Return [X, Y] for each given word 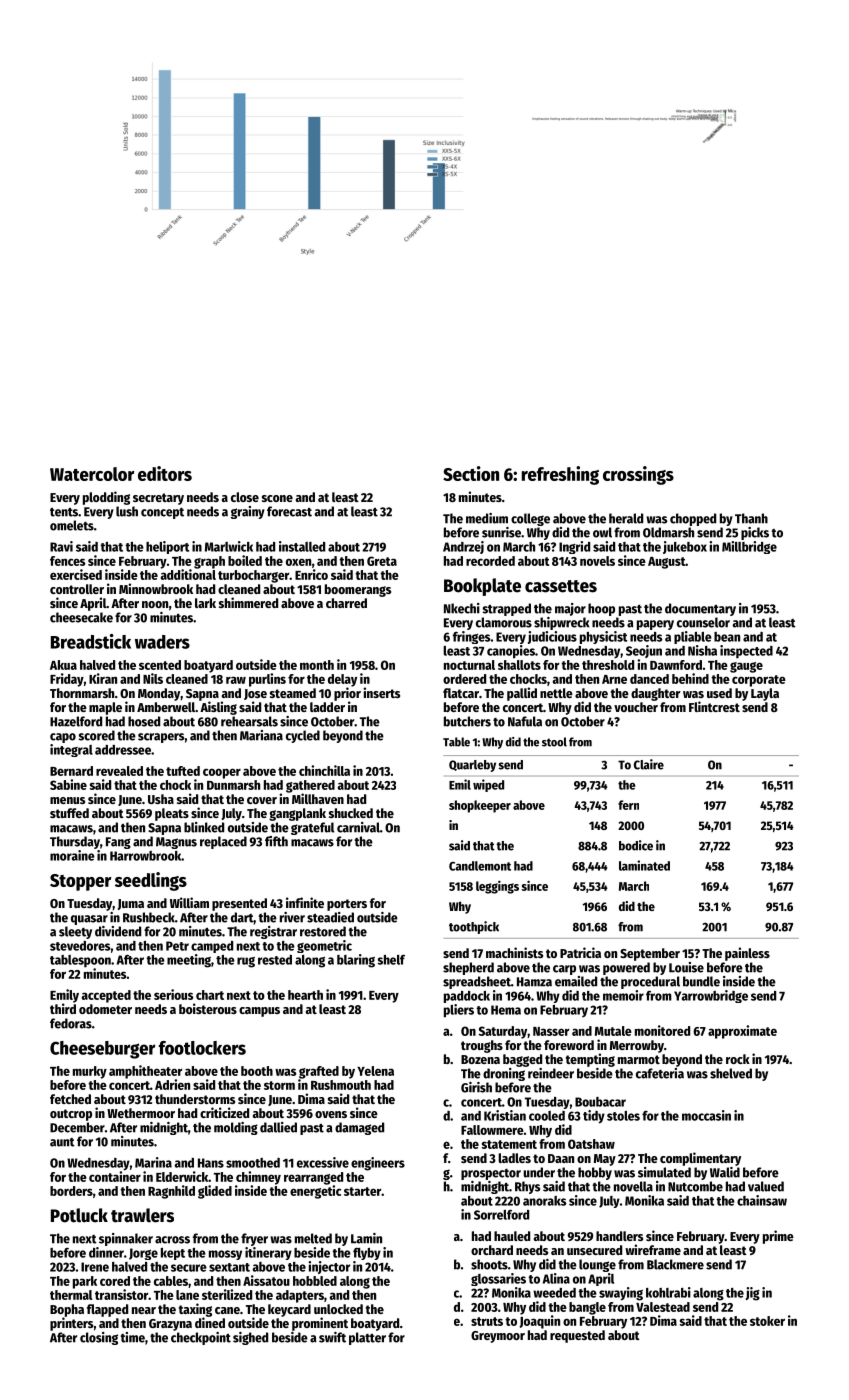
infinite [305, 902]
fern [628, 805]
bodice [636, 845]
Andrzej [463, 547]
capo [63, 738]
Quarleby [472, 766]
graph [209, 562]
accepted [106, 996]
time [132, 1337]
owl [602, 532]
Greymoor [498, 1337]
